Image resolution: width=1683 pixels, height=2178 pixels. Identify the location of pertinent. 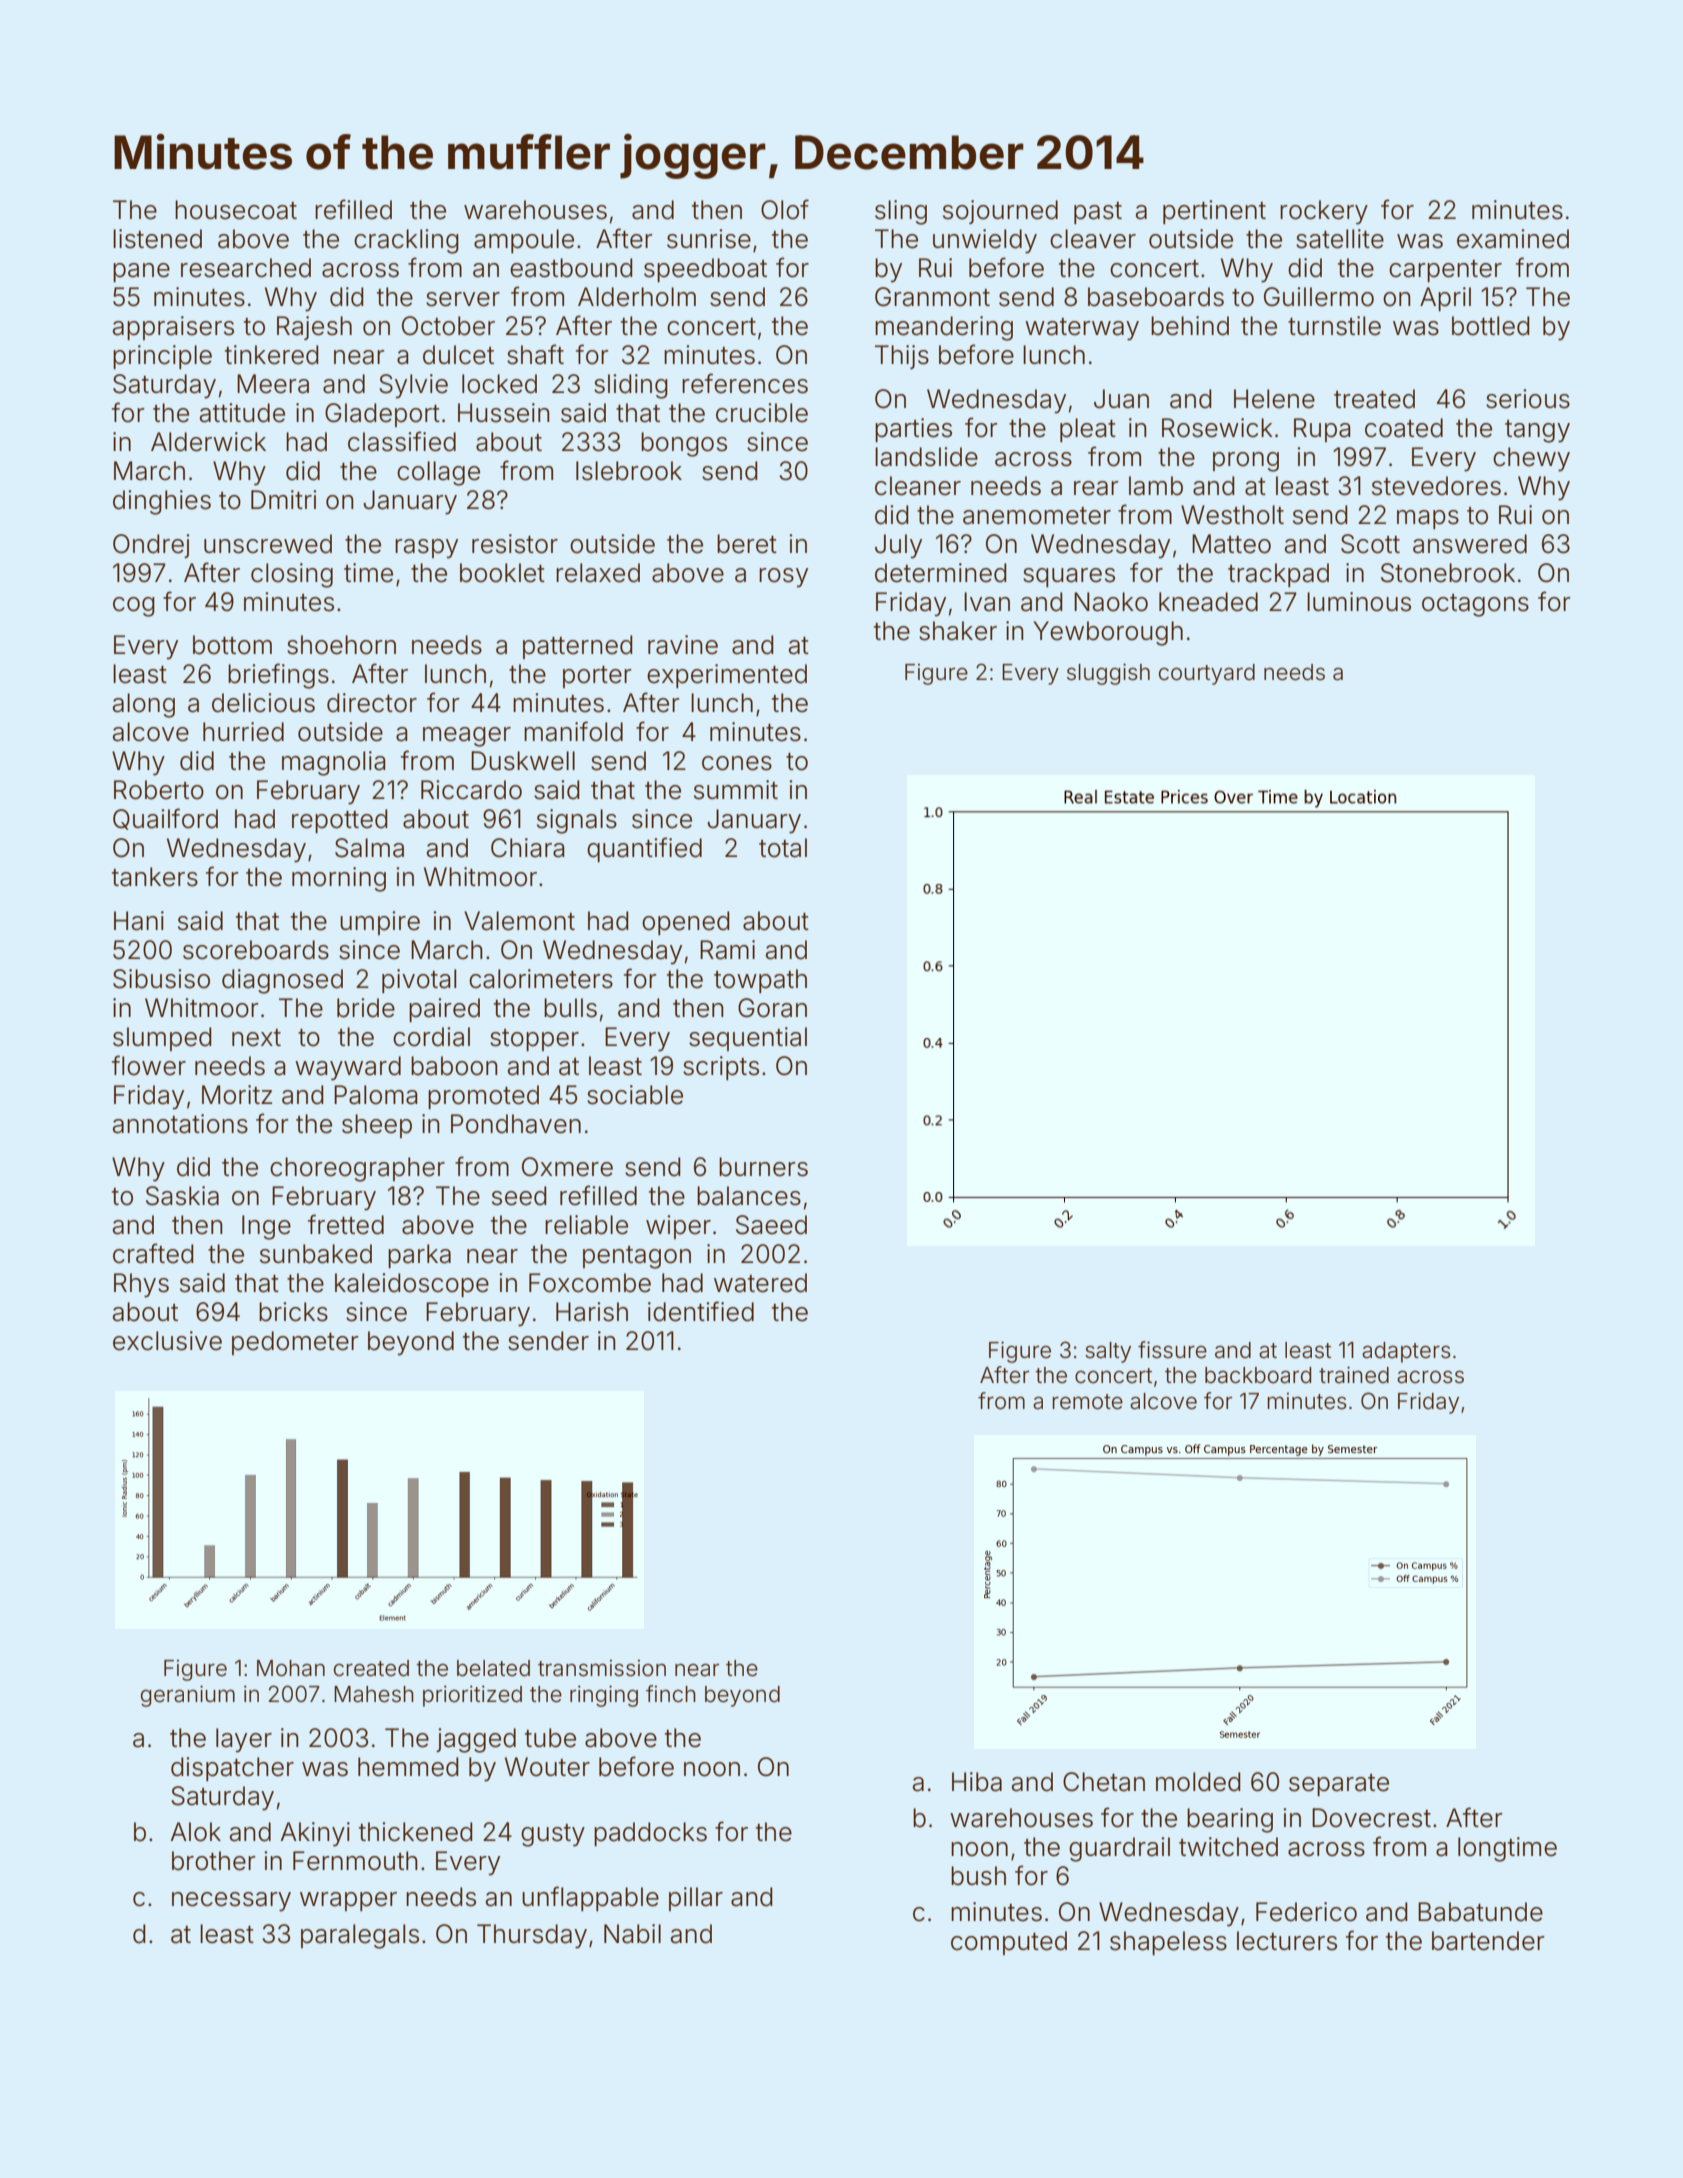
(1214, 212).
